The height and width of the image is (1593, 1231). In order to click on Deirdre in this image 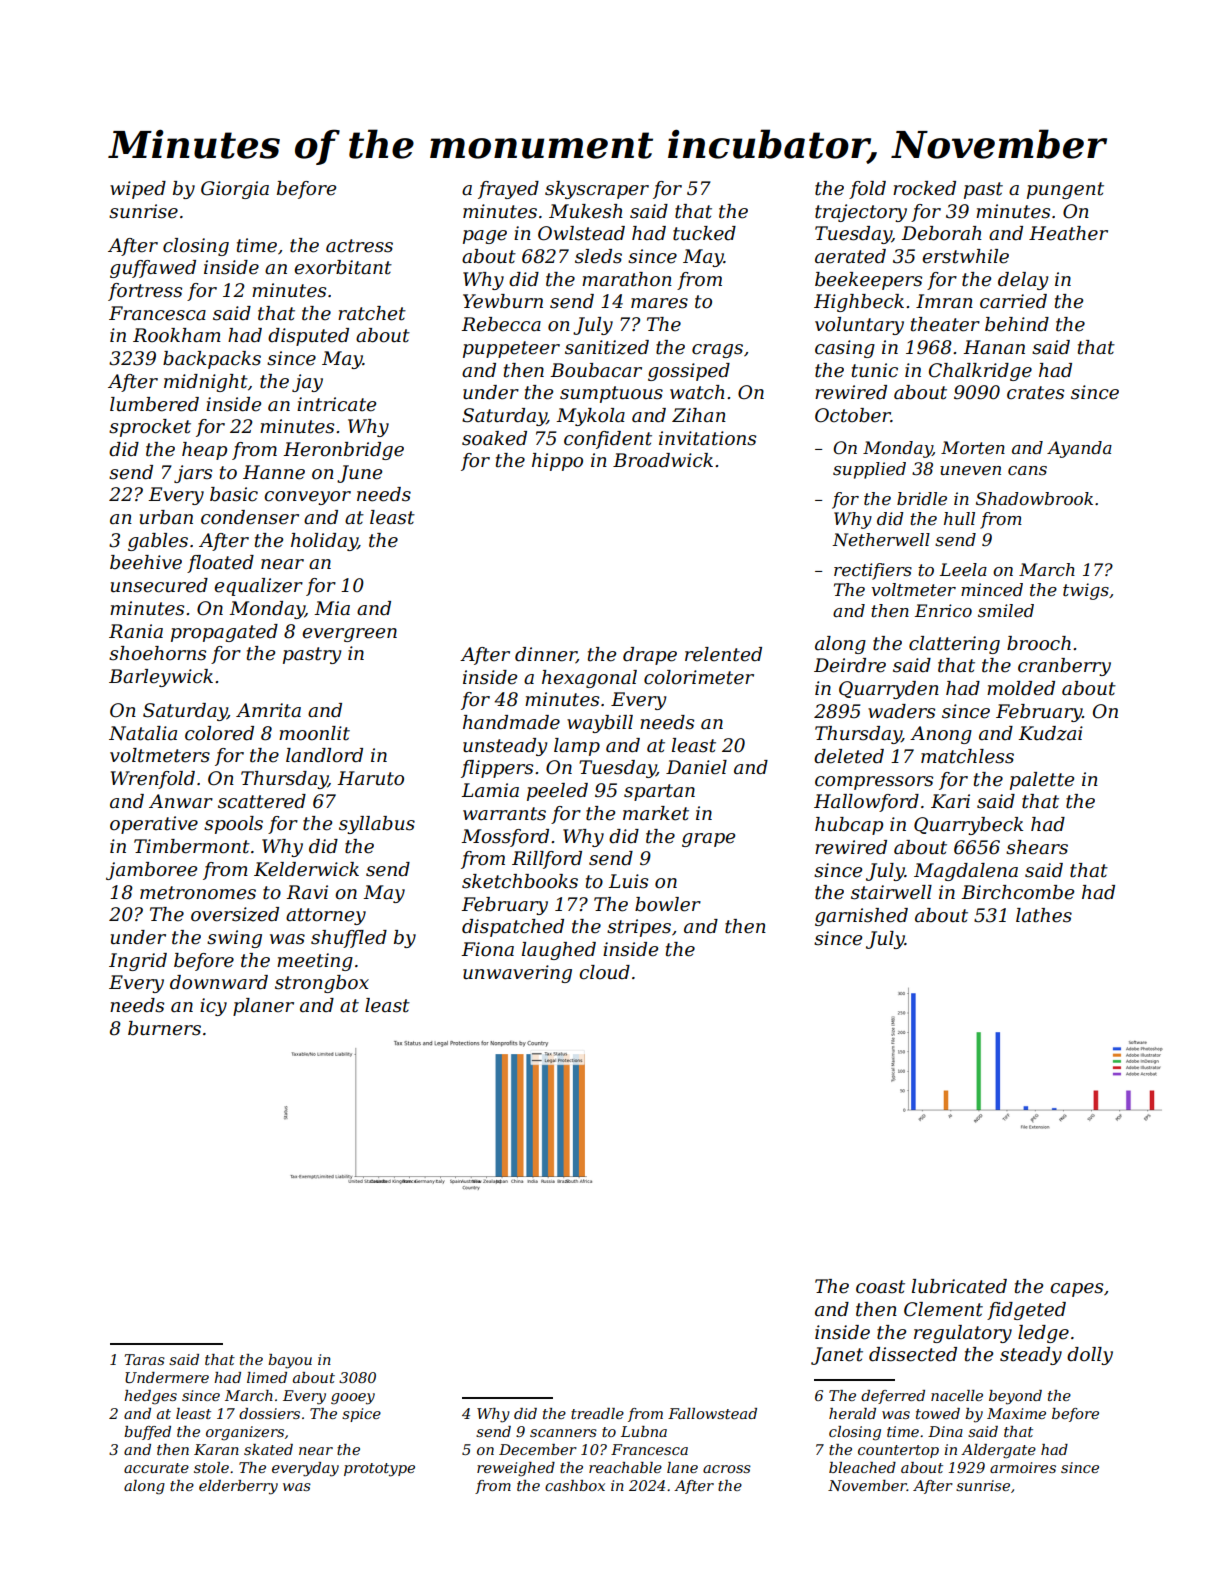, I will do `click(850, 665)`.
